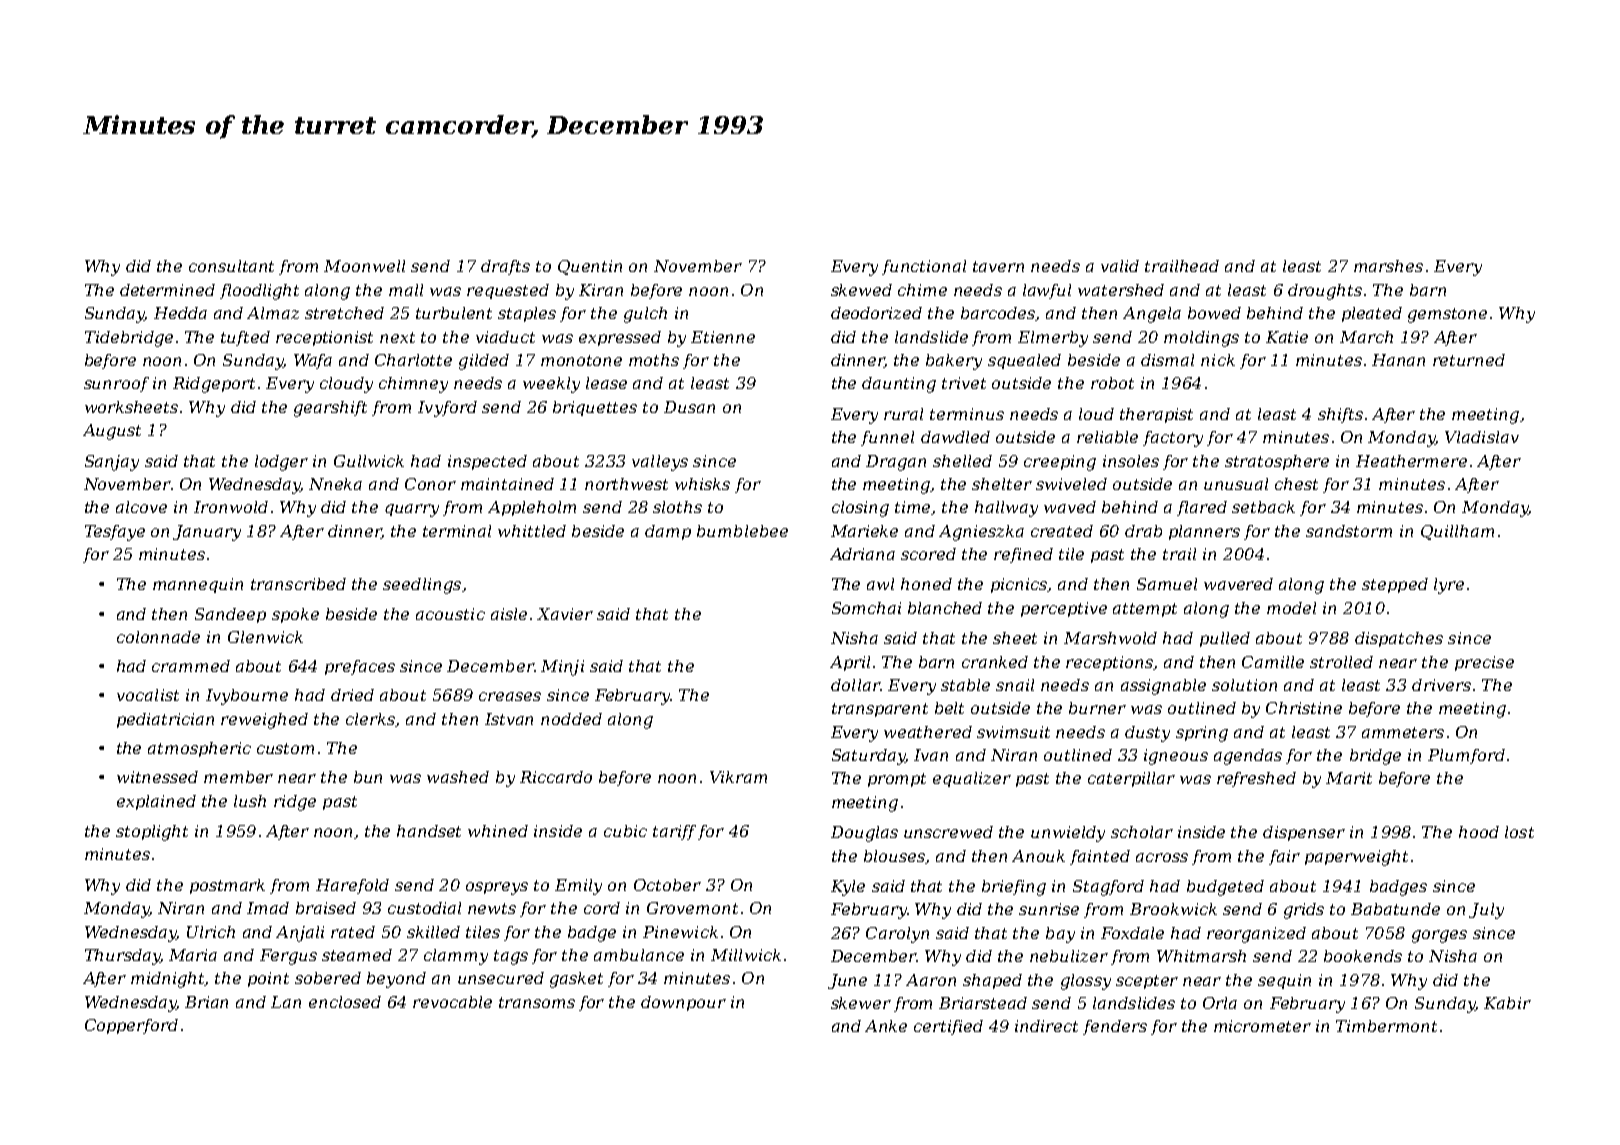 Image resolution: width=1620 pixels, height=1145 pixels. Describe the element at coordinates (590, 267) in the document. I see `Quentin` at that location.
